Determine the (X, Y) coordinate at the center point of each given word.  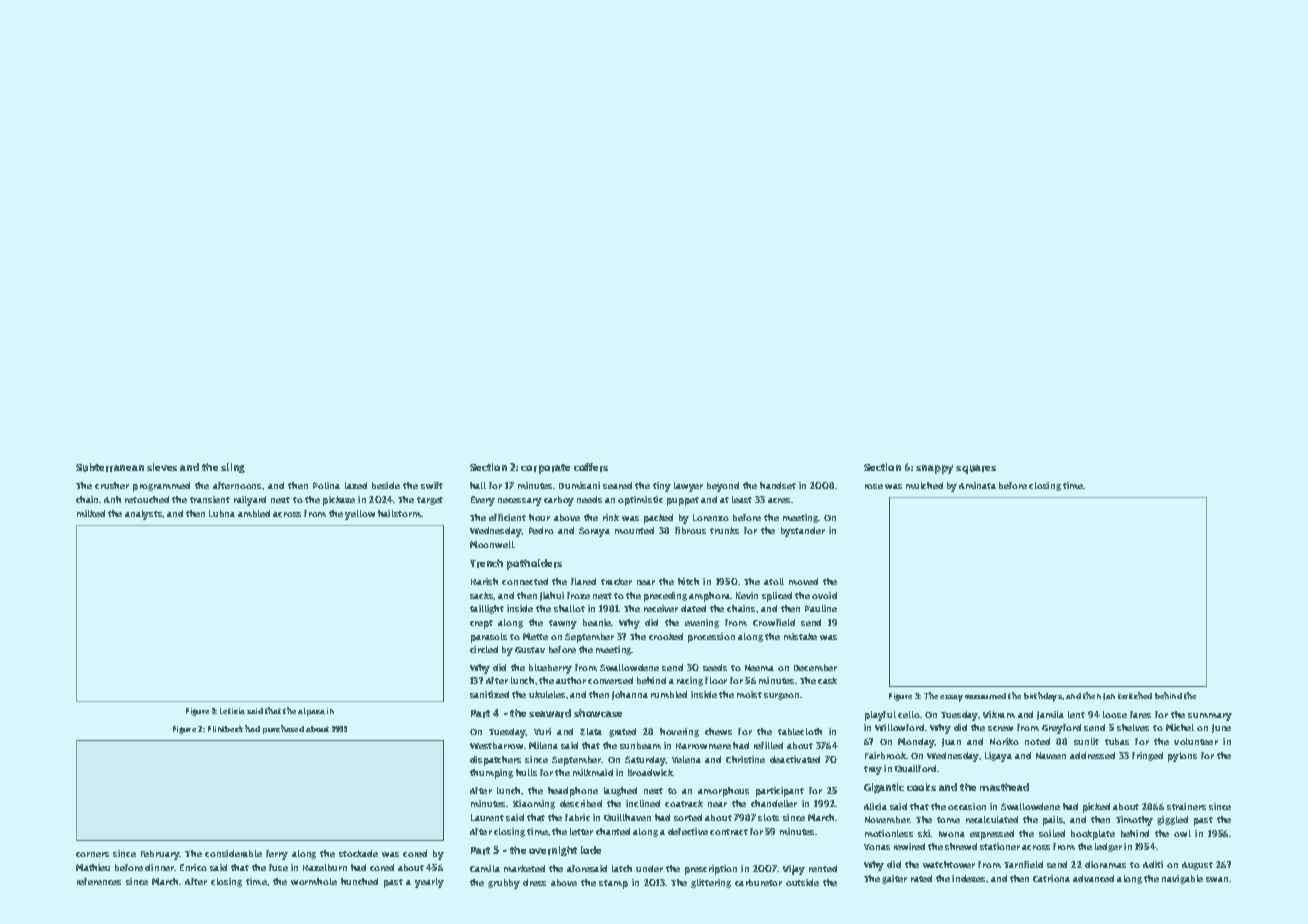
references (99, 881)
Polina (326, 485)
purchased (283, 729)
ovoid (824, 595)
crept (481, 624)
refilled (768, 745)
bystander (803, 532)
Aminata (977, 485)
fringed (1147, 756)
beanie (597, 622)
